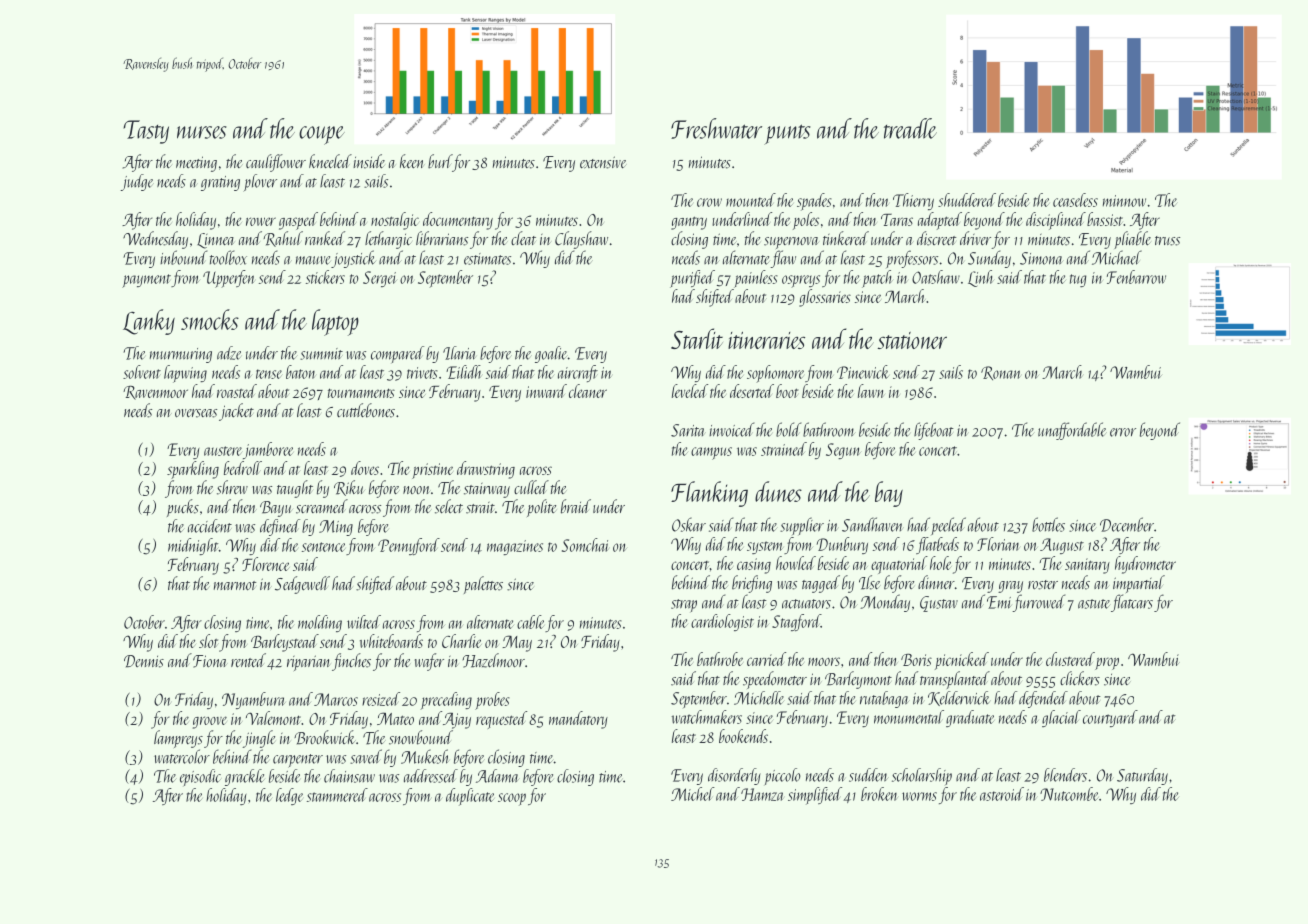 The height and width of the screenshot is (924, 1308). Describe the element at coordinates (711, 453) in the screenshot. I see `campus` at that location.
